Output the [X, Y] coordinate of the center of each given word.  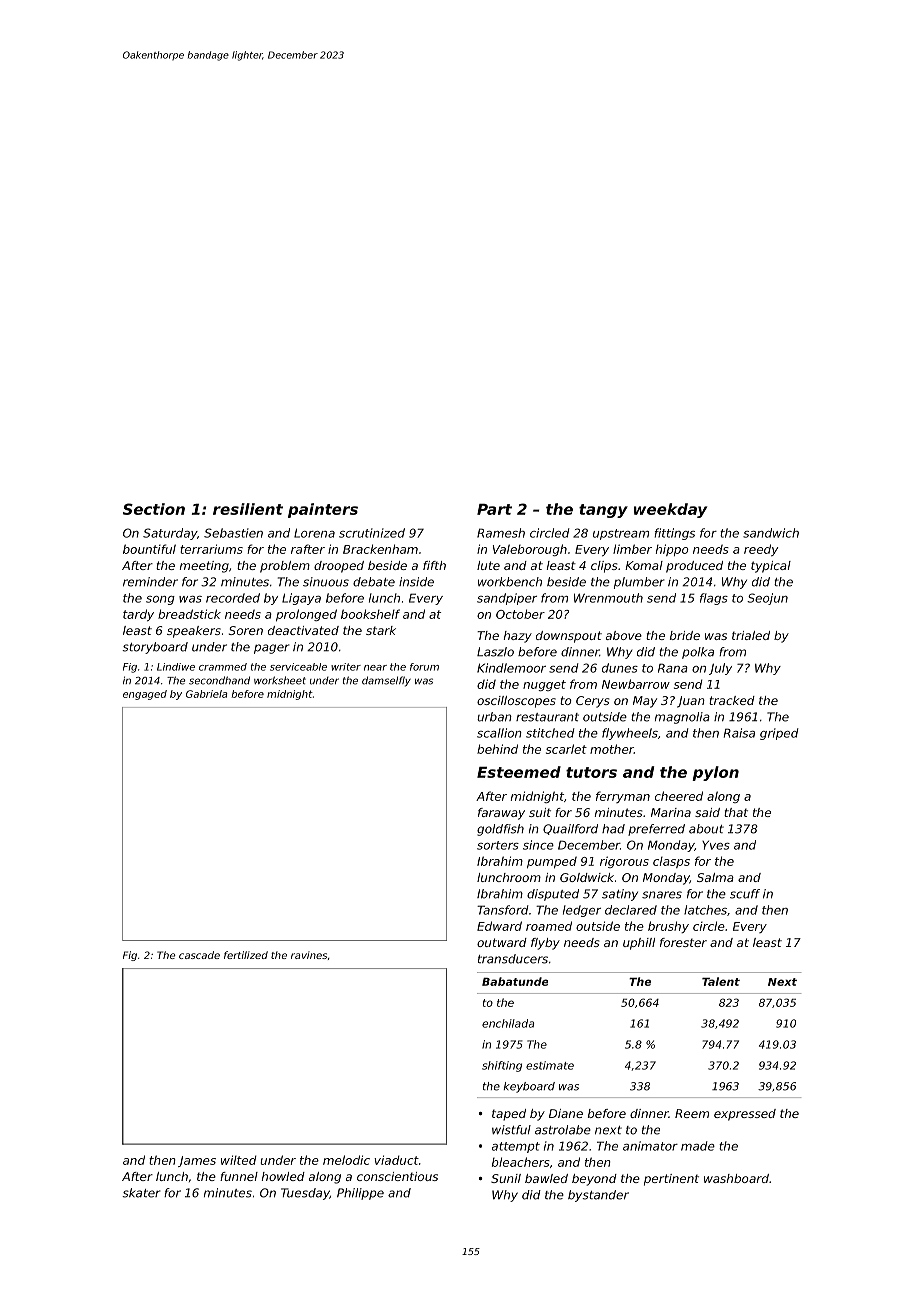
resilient [248, 509]
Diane [566, 1113]
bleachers [521, 1162]
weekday [670, 510]
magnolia [682, 718]
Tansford [502, 910]
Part [494, 509]
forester [683, 942]
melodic [346, 1160]
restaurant [547, 717]
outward [502, 942]
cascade [199, 955]
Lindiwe [176, 667]
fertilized [246, 955]
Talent [721, 981]
